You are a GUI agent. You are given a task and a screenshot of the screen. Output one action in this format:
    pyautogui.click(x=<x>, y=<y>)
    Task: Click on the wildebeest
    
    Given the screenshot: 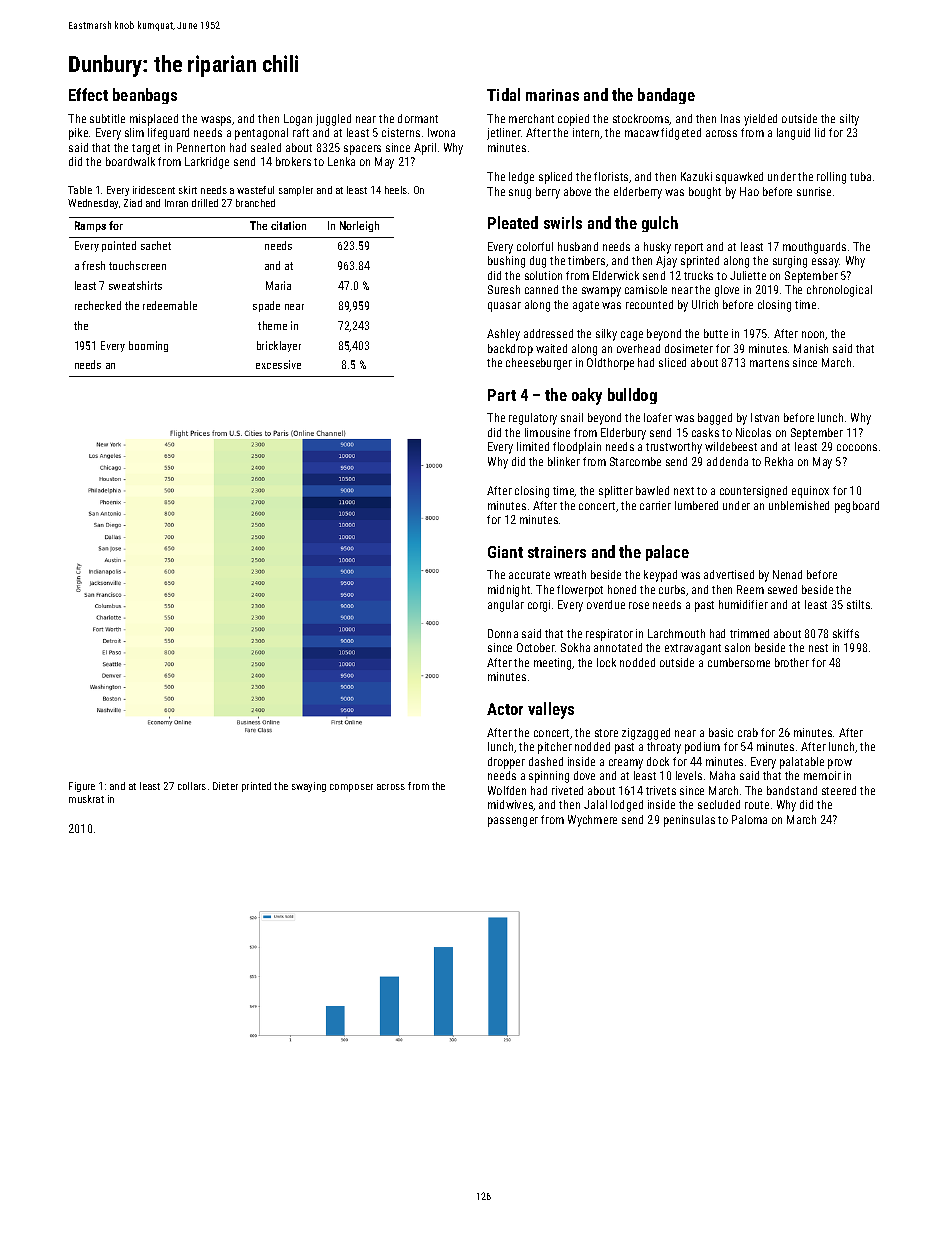 What is the action you would take?
    pyautogui.click(x=731, y=446)
